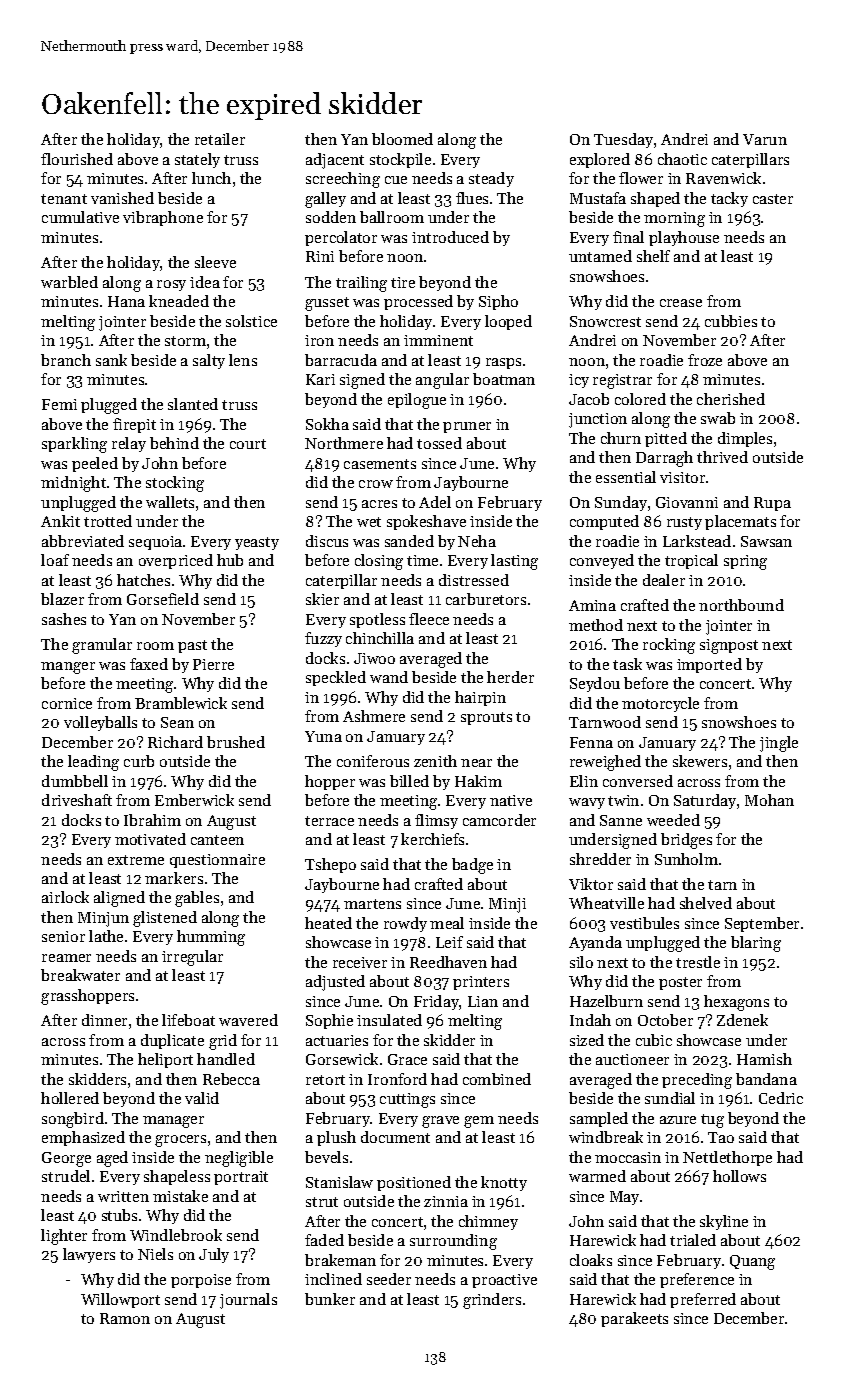  I want to click on placemats, so click(740, 522).
